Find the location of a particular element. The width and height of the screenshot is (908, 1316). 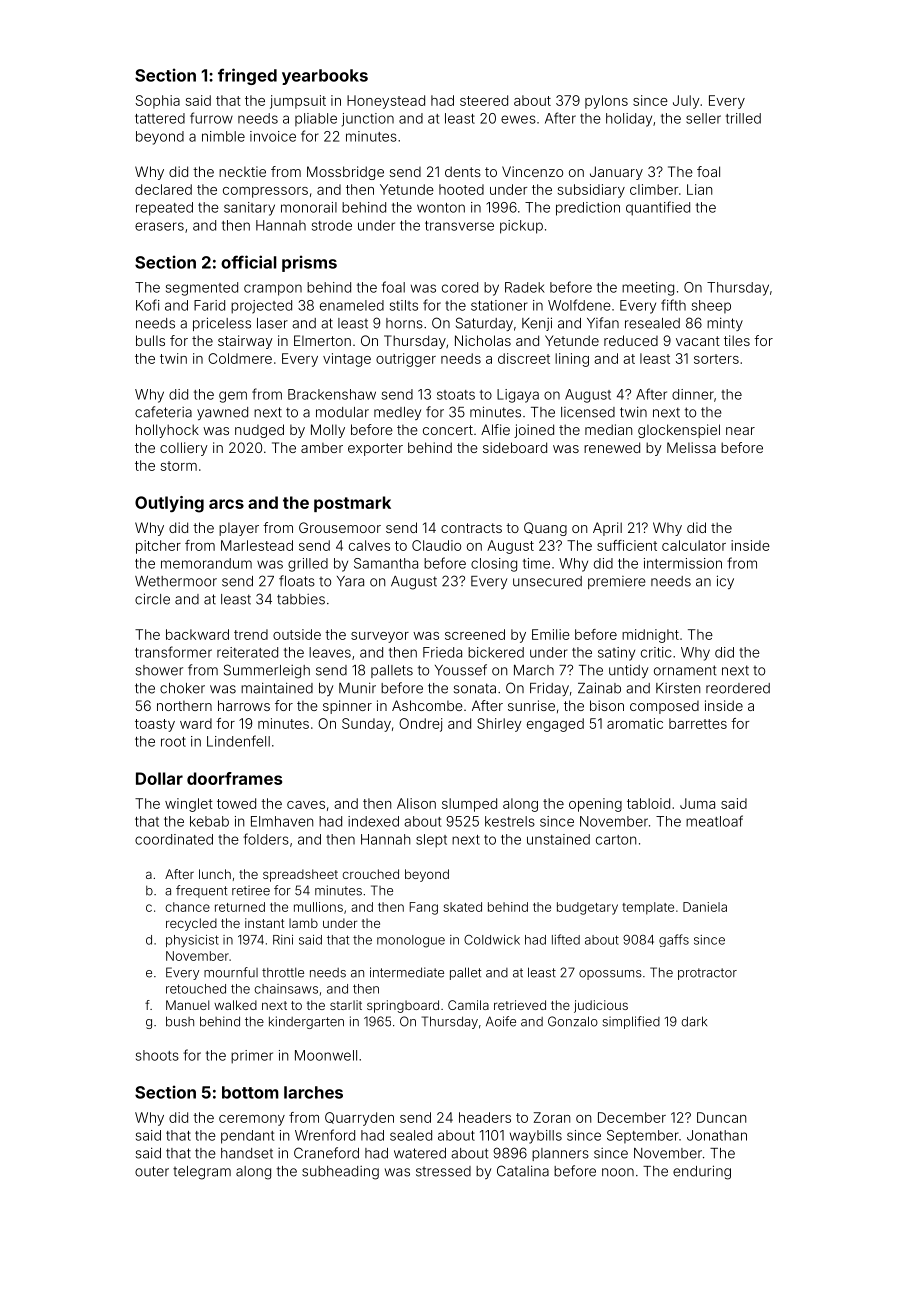

Farid is located at coordinates (209, 305).
